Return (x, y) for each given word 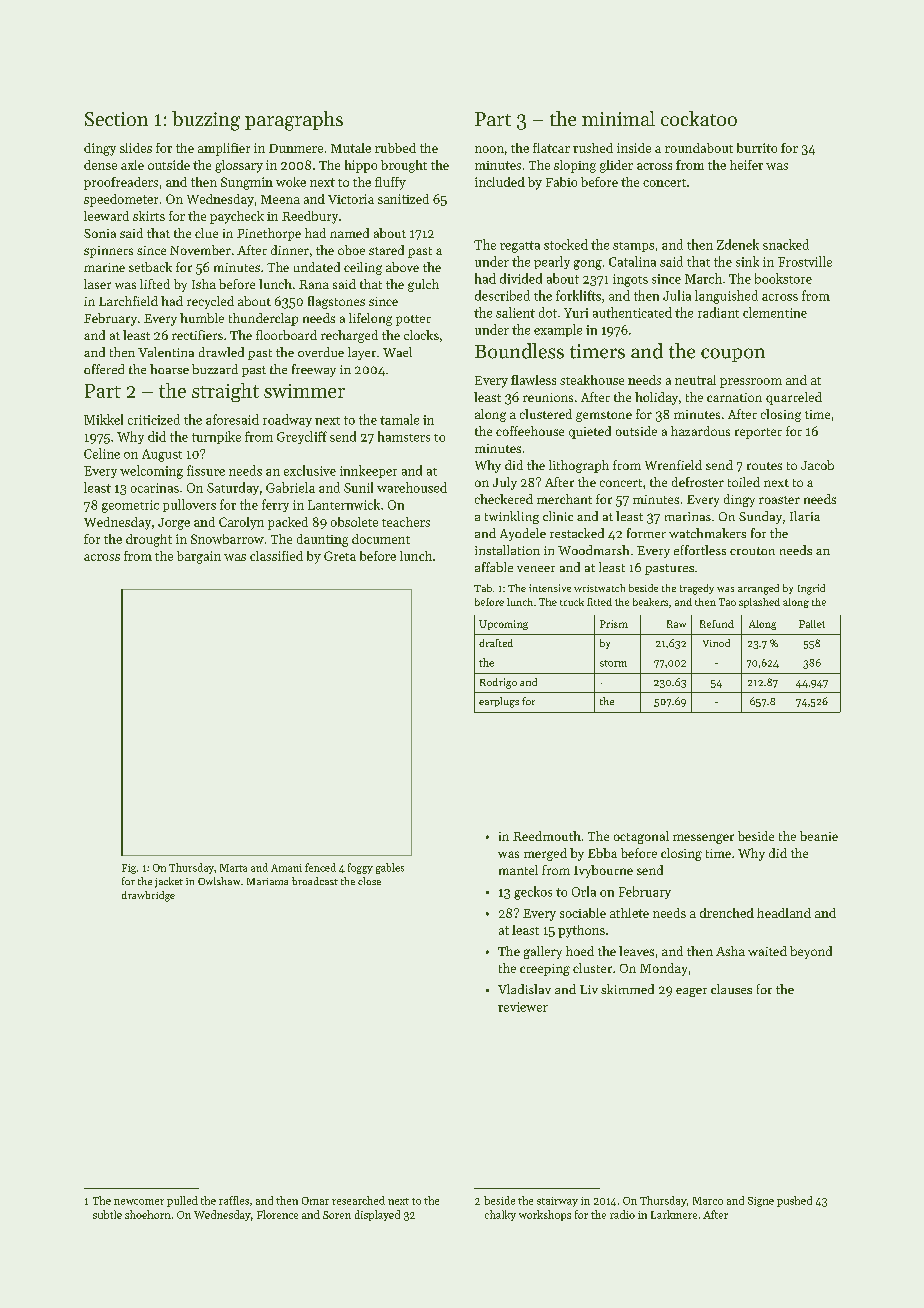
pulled (182, 1201)
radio (622, 1214)
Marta (233, 868)
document (381, 539)
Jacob (817, 465)
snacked (786, 244)
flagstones (336, 302)
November (200, 250)
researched (358, 1200)
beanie (819, 836)
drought (149, 540)
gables (390, 868)
